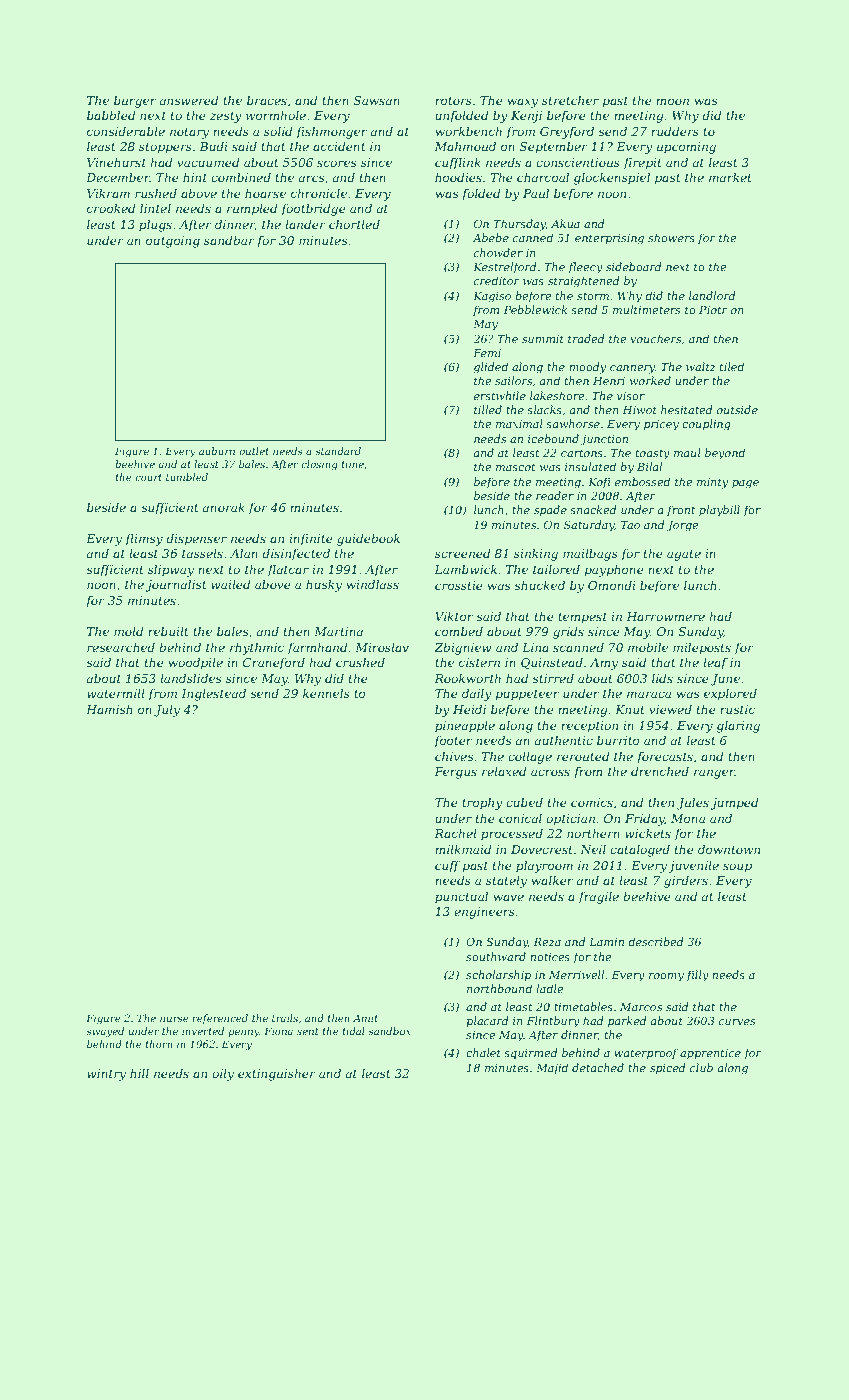  What do you see at coordinates (463, 553) in the document?
I see `screened` at bounding box center [463, 553].
